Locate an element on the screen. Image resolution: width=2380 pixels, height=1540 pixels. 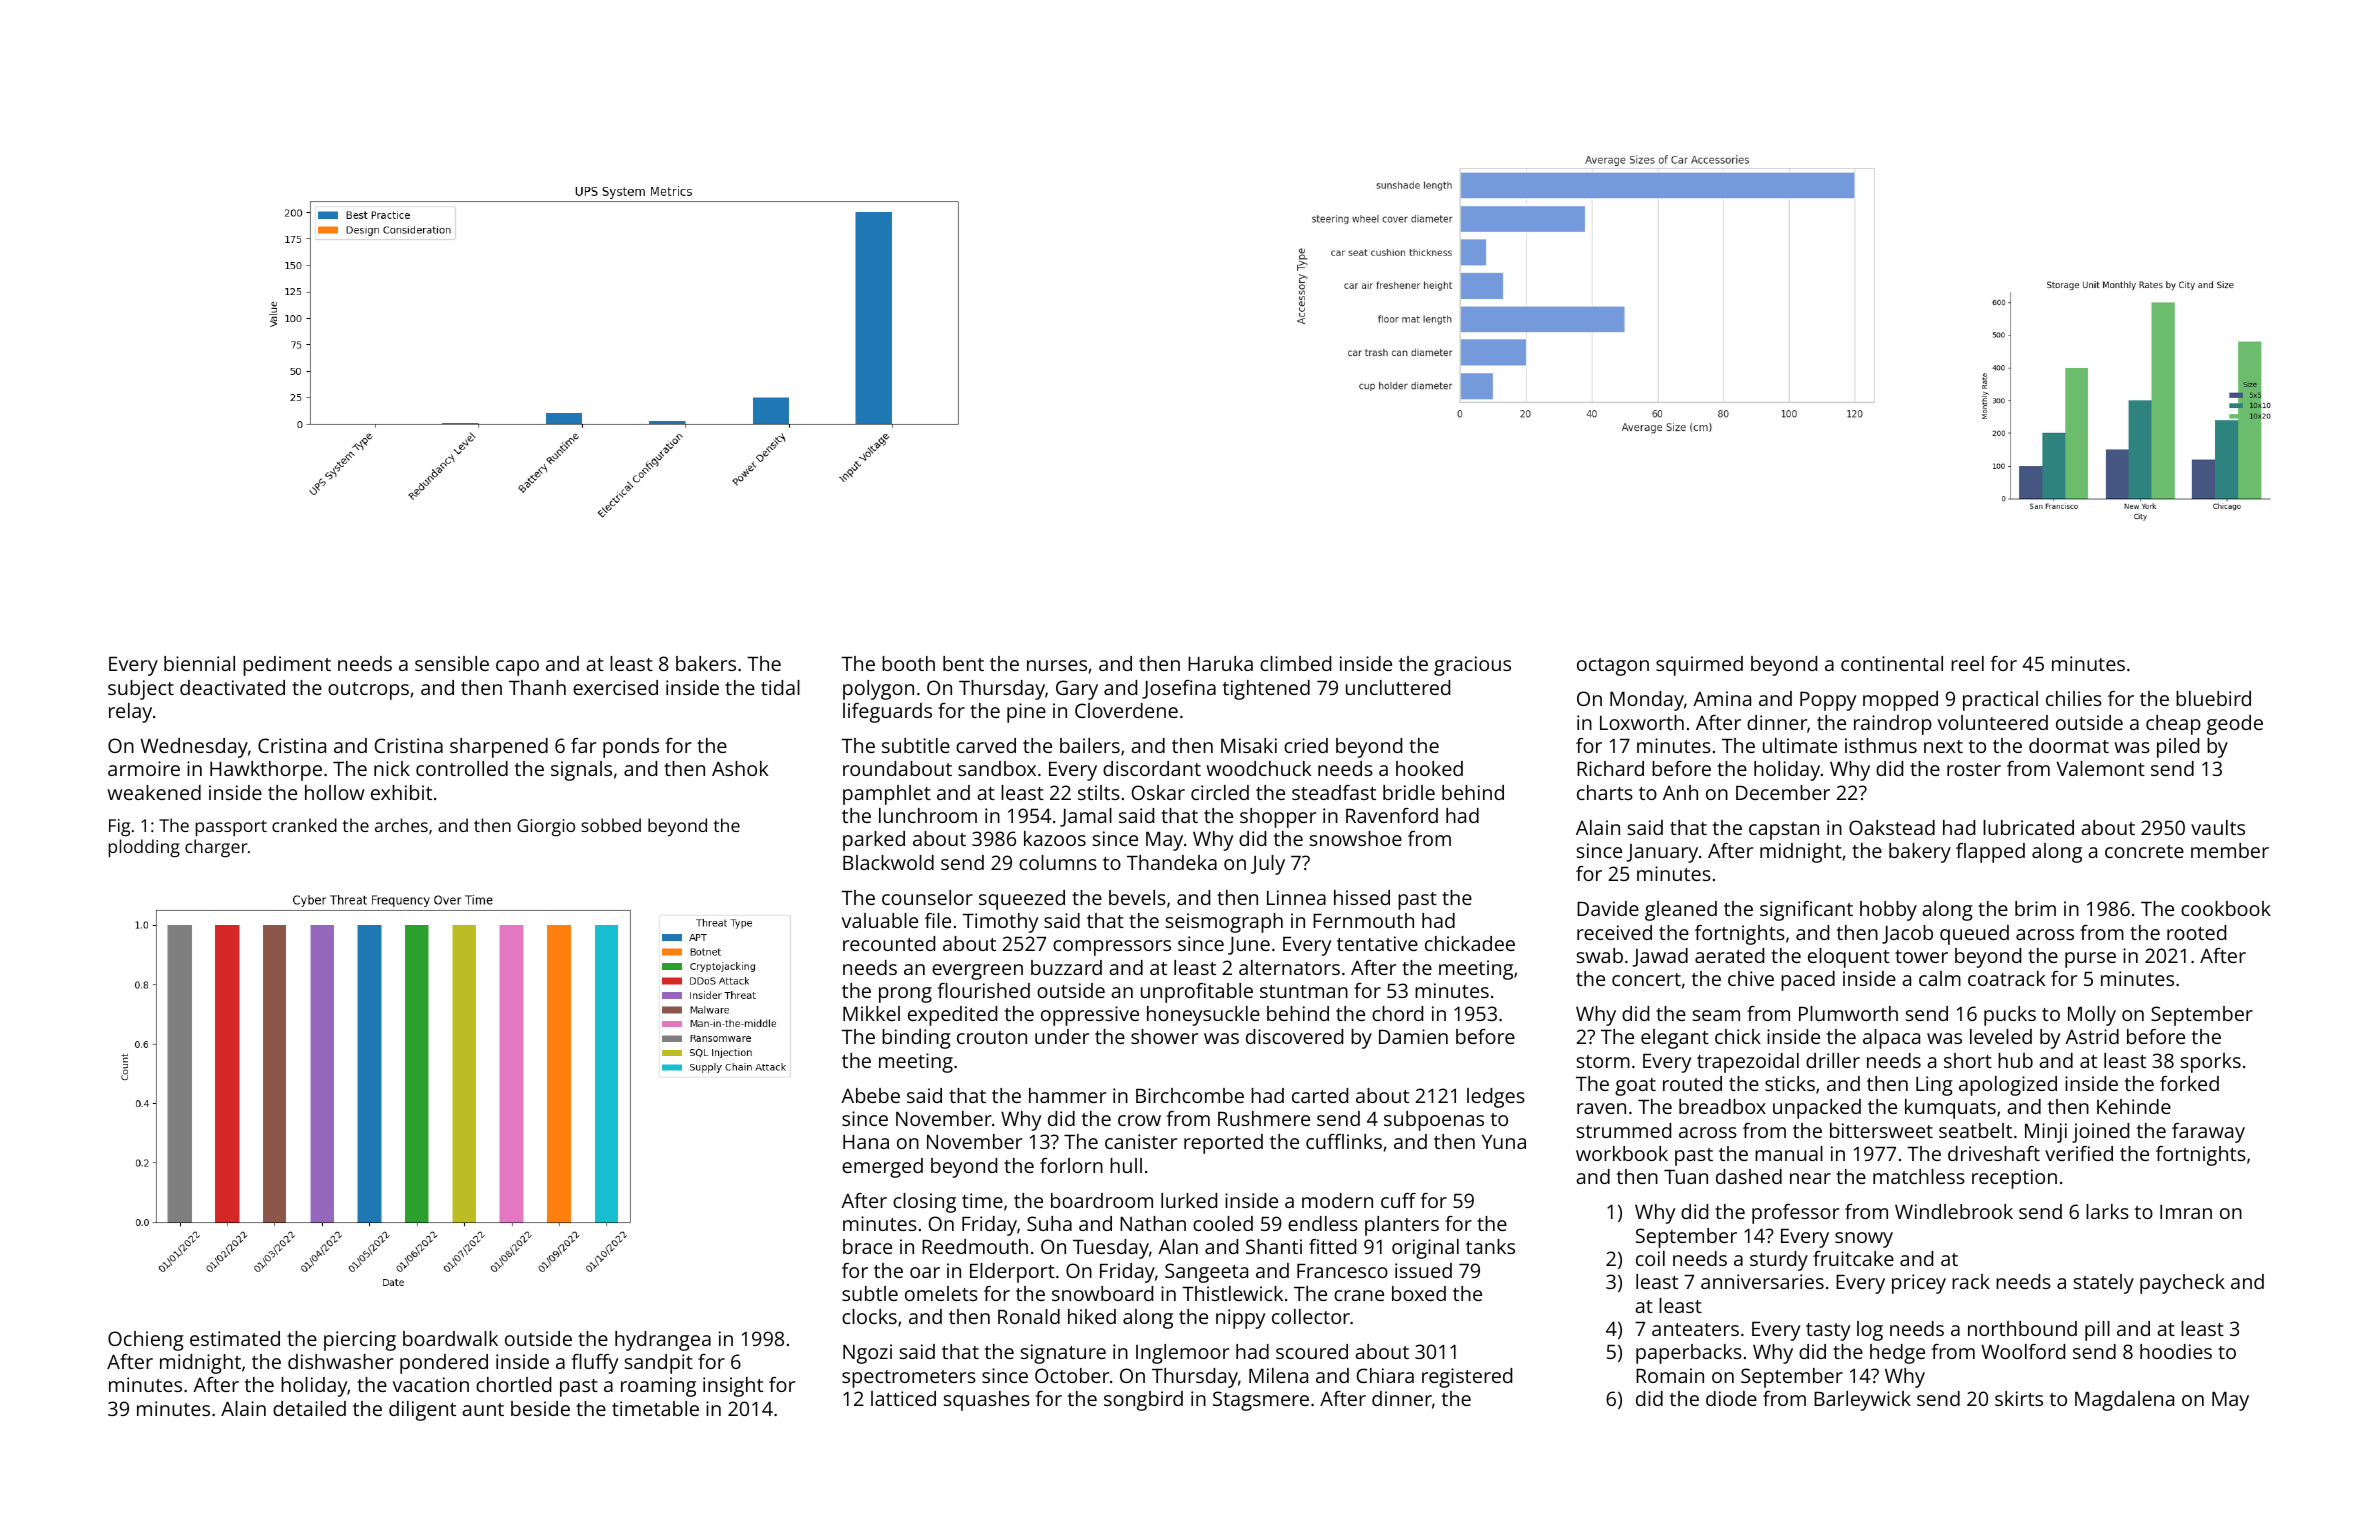
boardwalk is located at coordinates (450, 1338).
